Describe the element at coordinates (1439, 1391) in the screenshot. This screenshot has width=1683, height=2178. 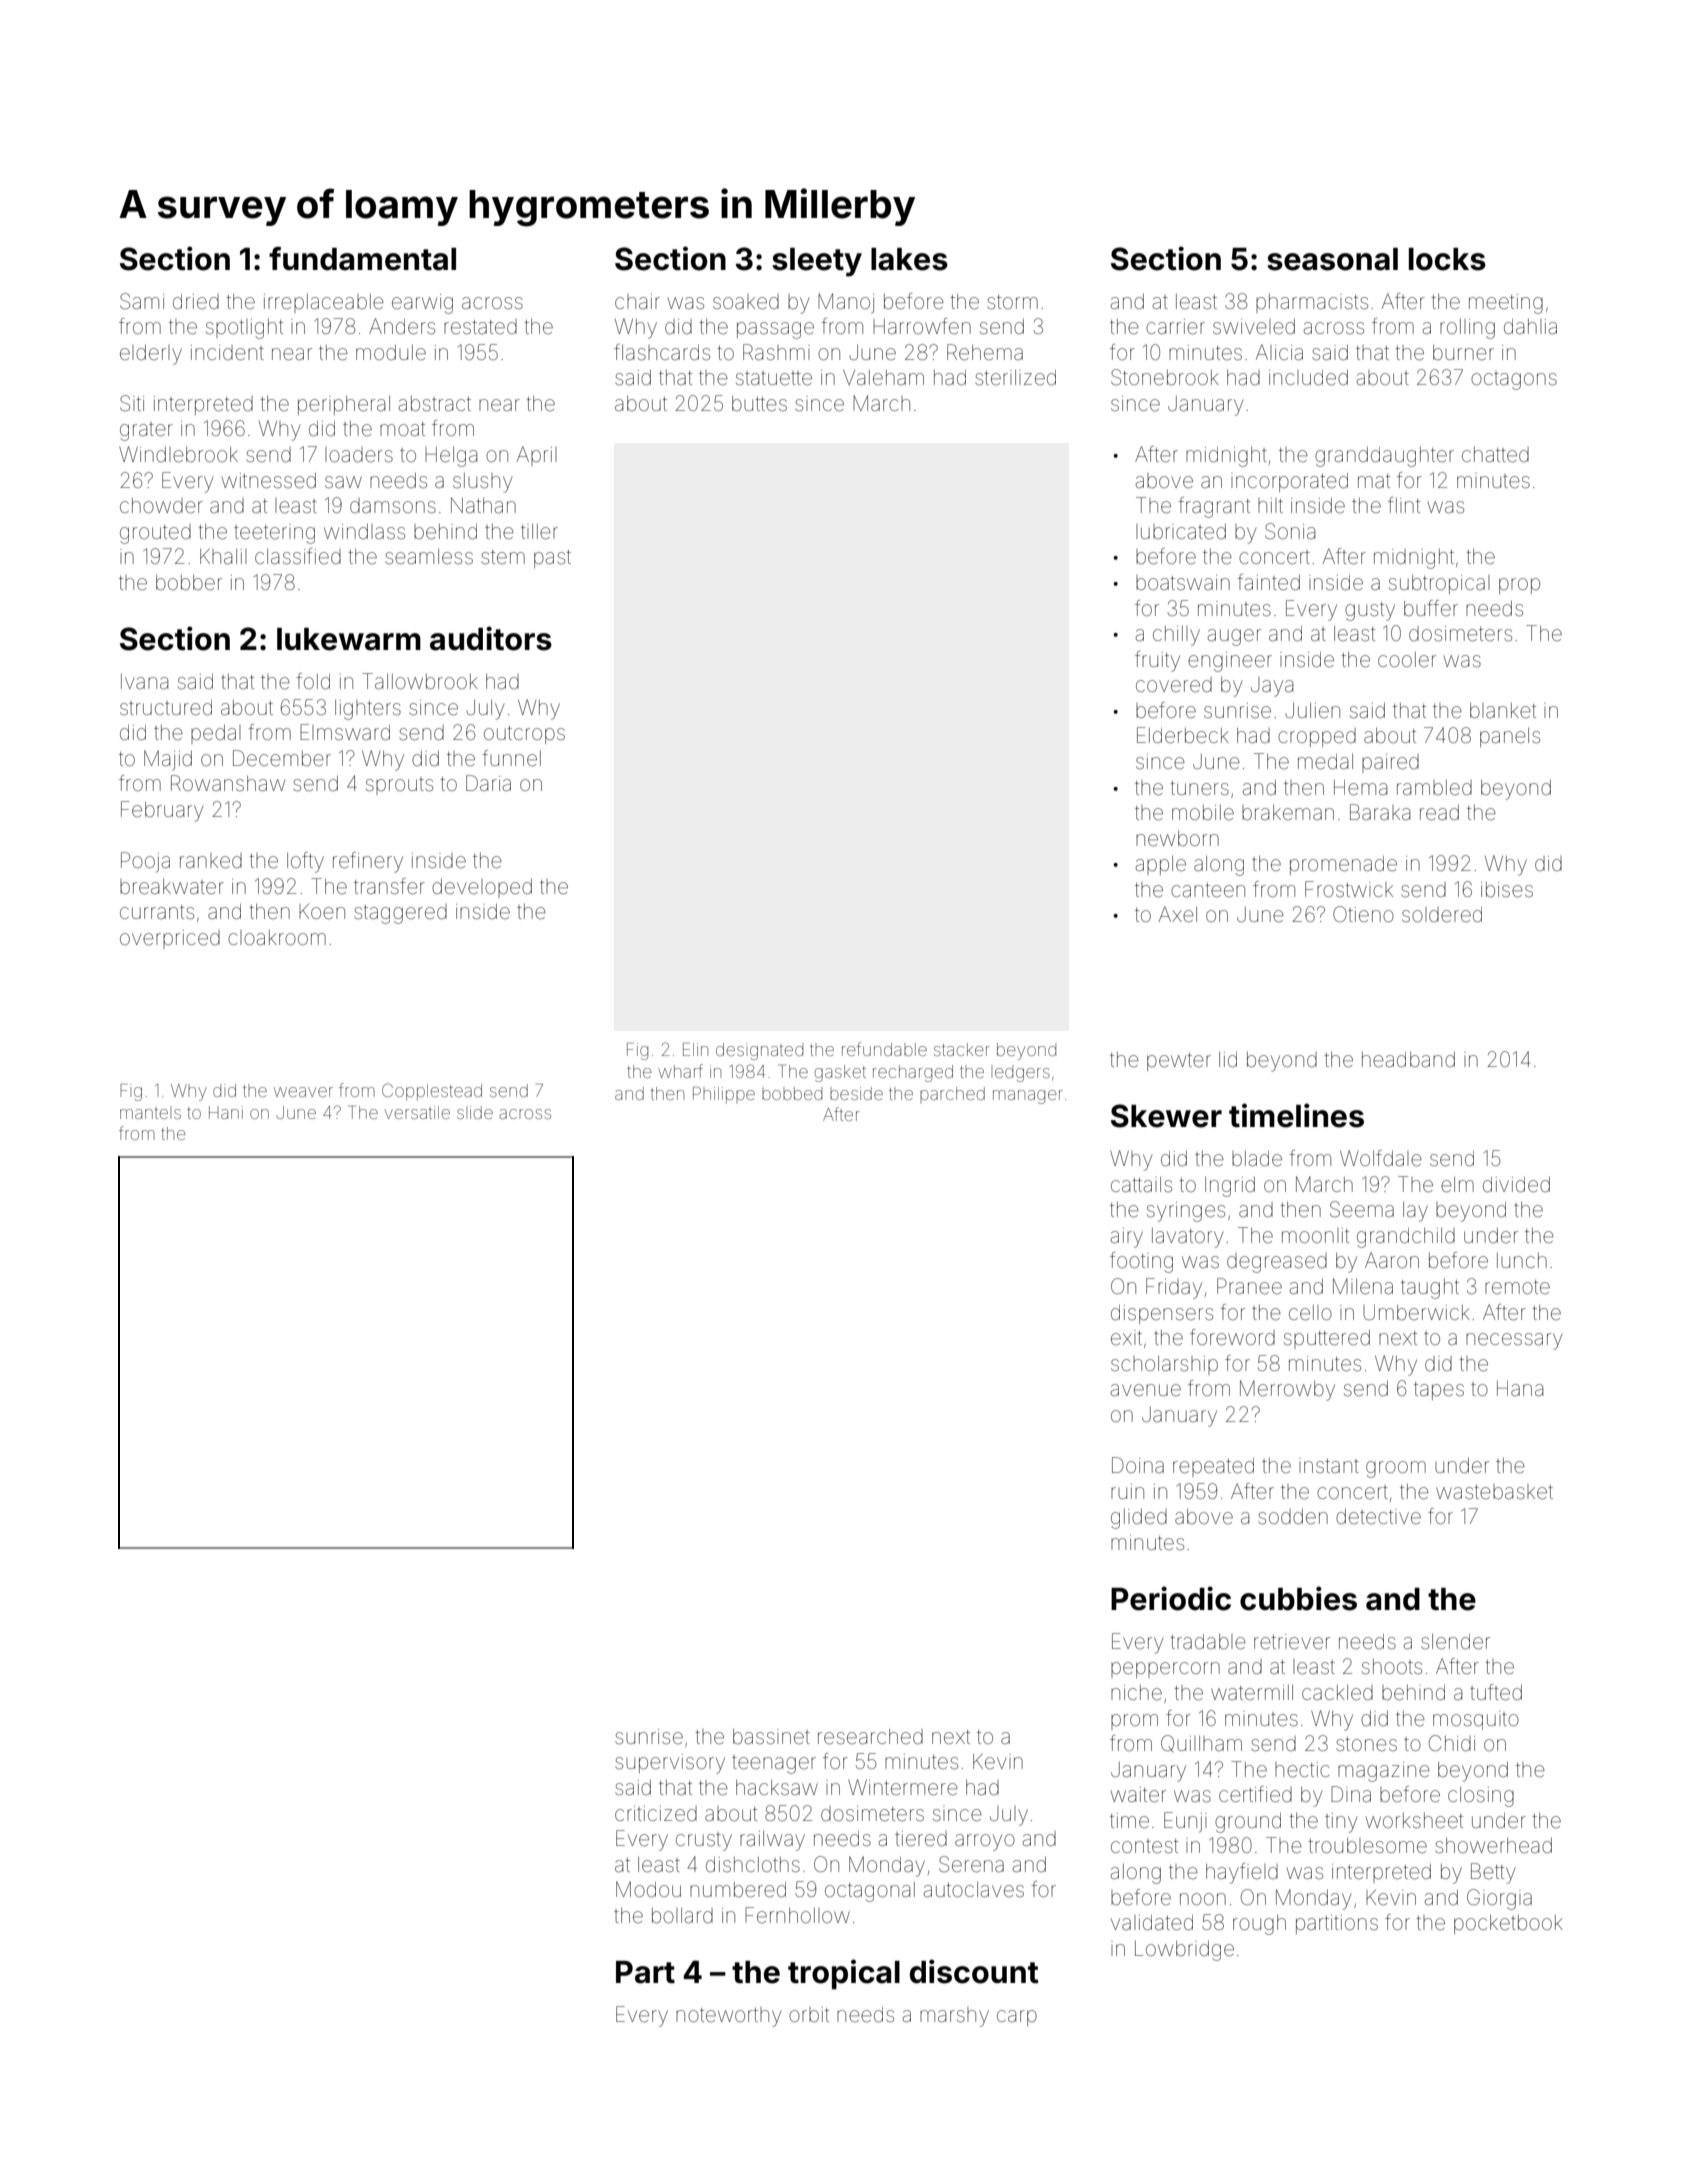
I see `tapes` at that location.
